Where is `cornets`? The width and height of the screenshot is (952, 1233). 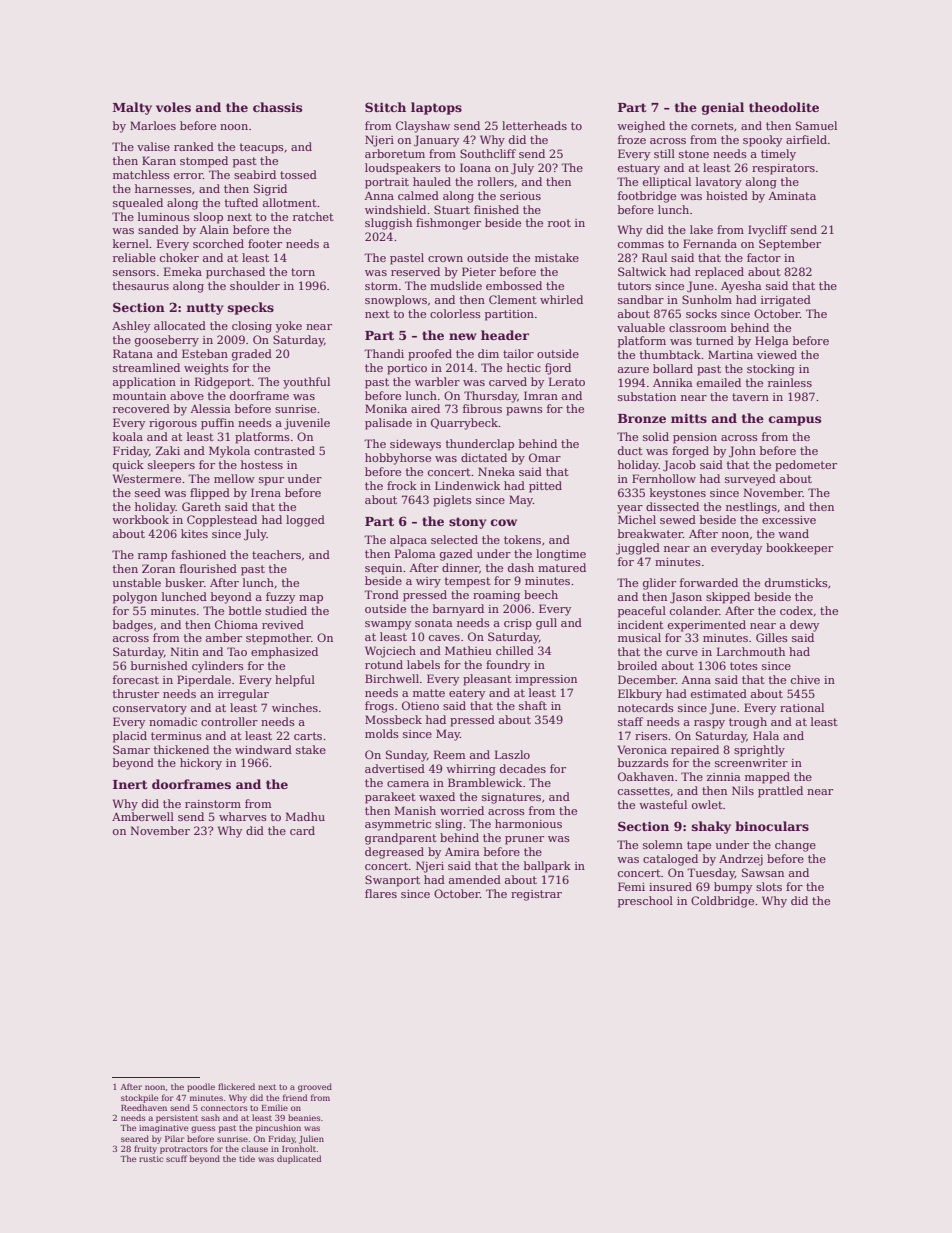 cornets is located at coordinates (712, 126).
